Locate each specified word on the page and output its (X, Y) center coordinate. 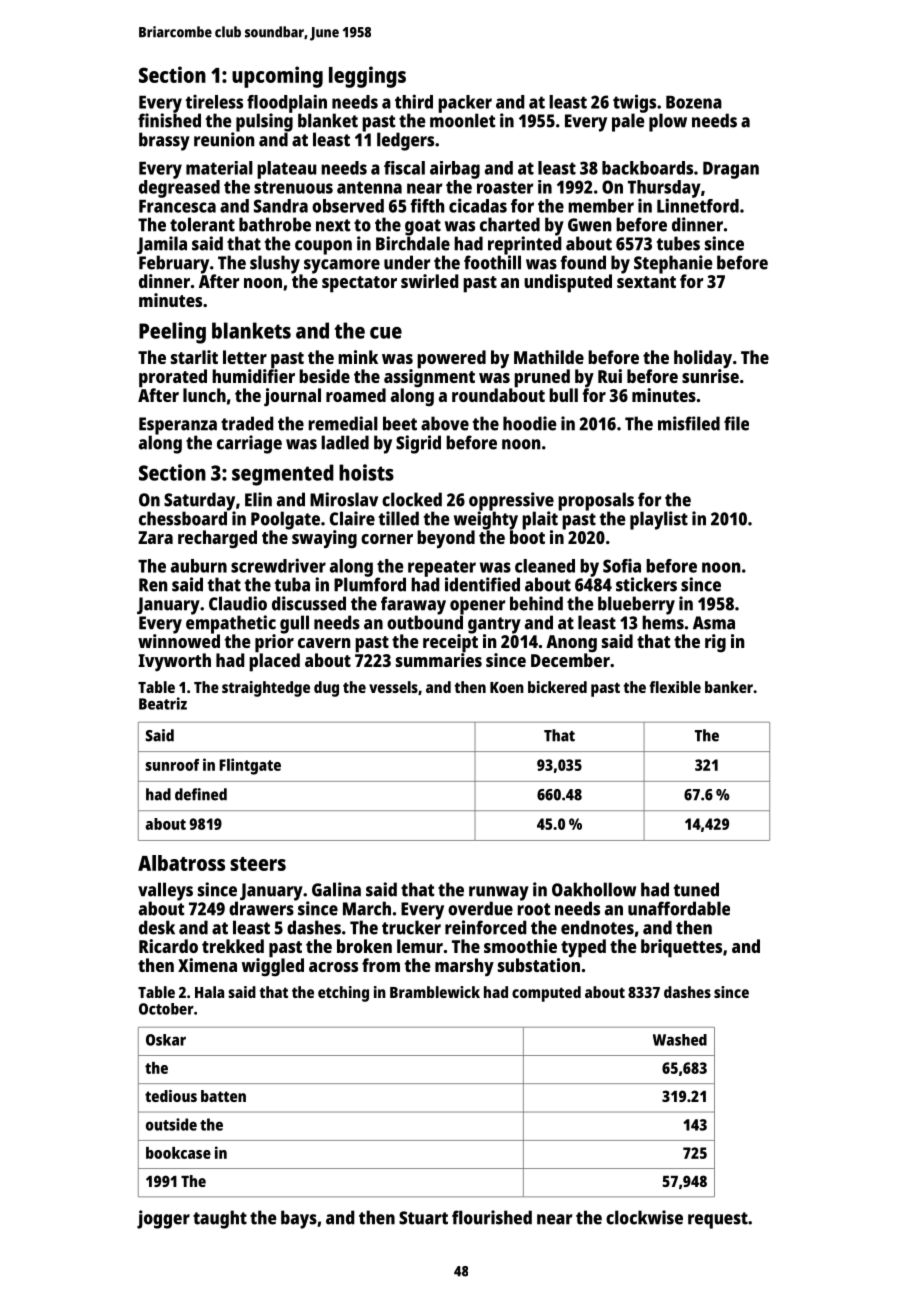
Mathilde (549, 357)
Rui (610, 376)
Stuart (423, 1218)
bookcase (178, 1153)
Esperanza (178, 426)
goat (423, 227)
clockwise (644, 1217)
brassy (164, 141)
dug (326, 689)
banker (729, 687)
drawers (261, 908)
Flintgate (250, 766)
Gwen (589, 225)
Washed (680, 1040)
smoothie (520, 946)
